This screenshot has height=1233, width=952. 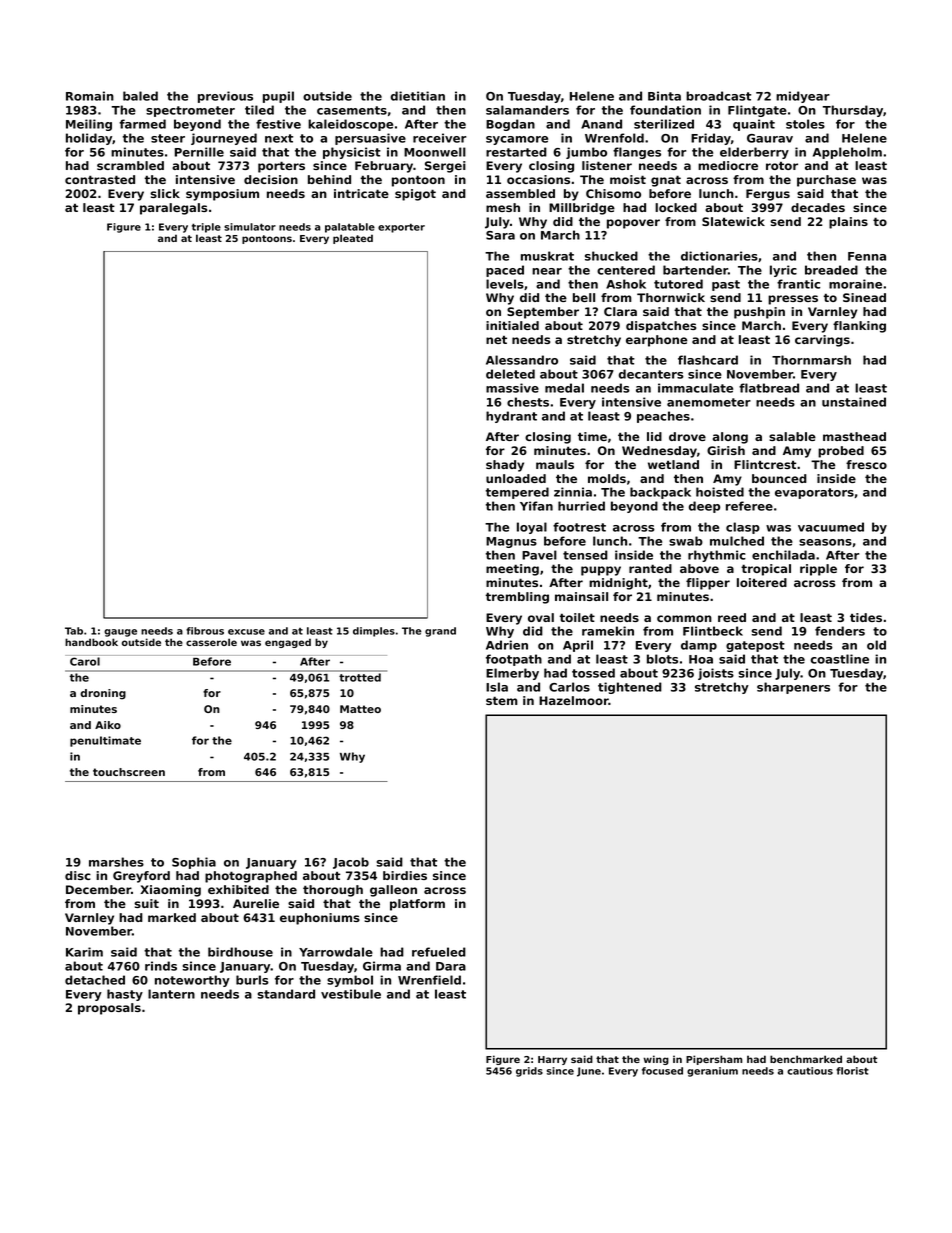 What do you see at coordinates (109, 1009) in the screenshot?
I see `proposals` at bounding box center [109, 1009].
